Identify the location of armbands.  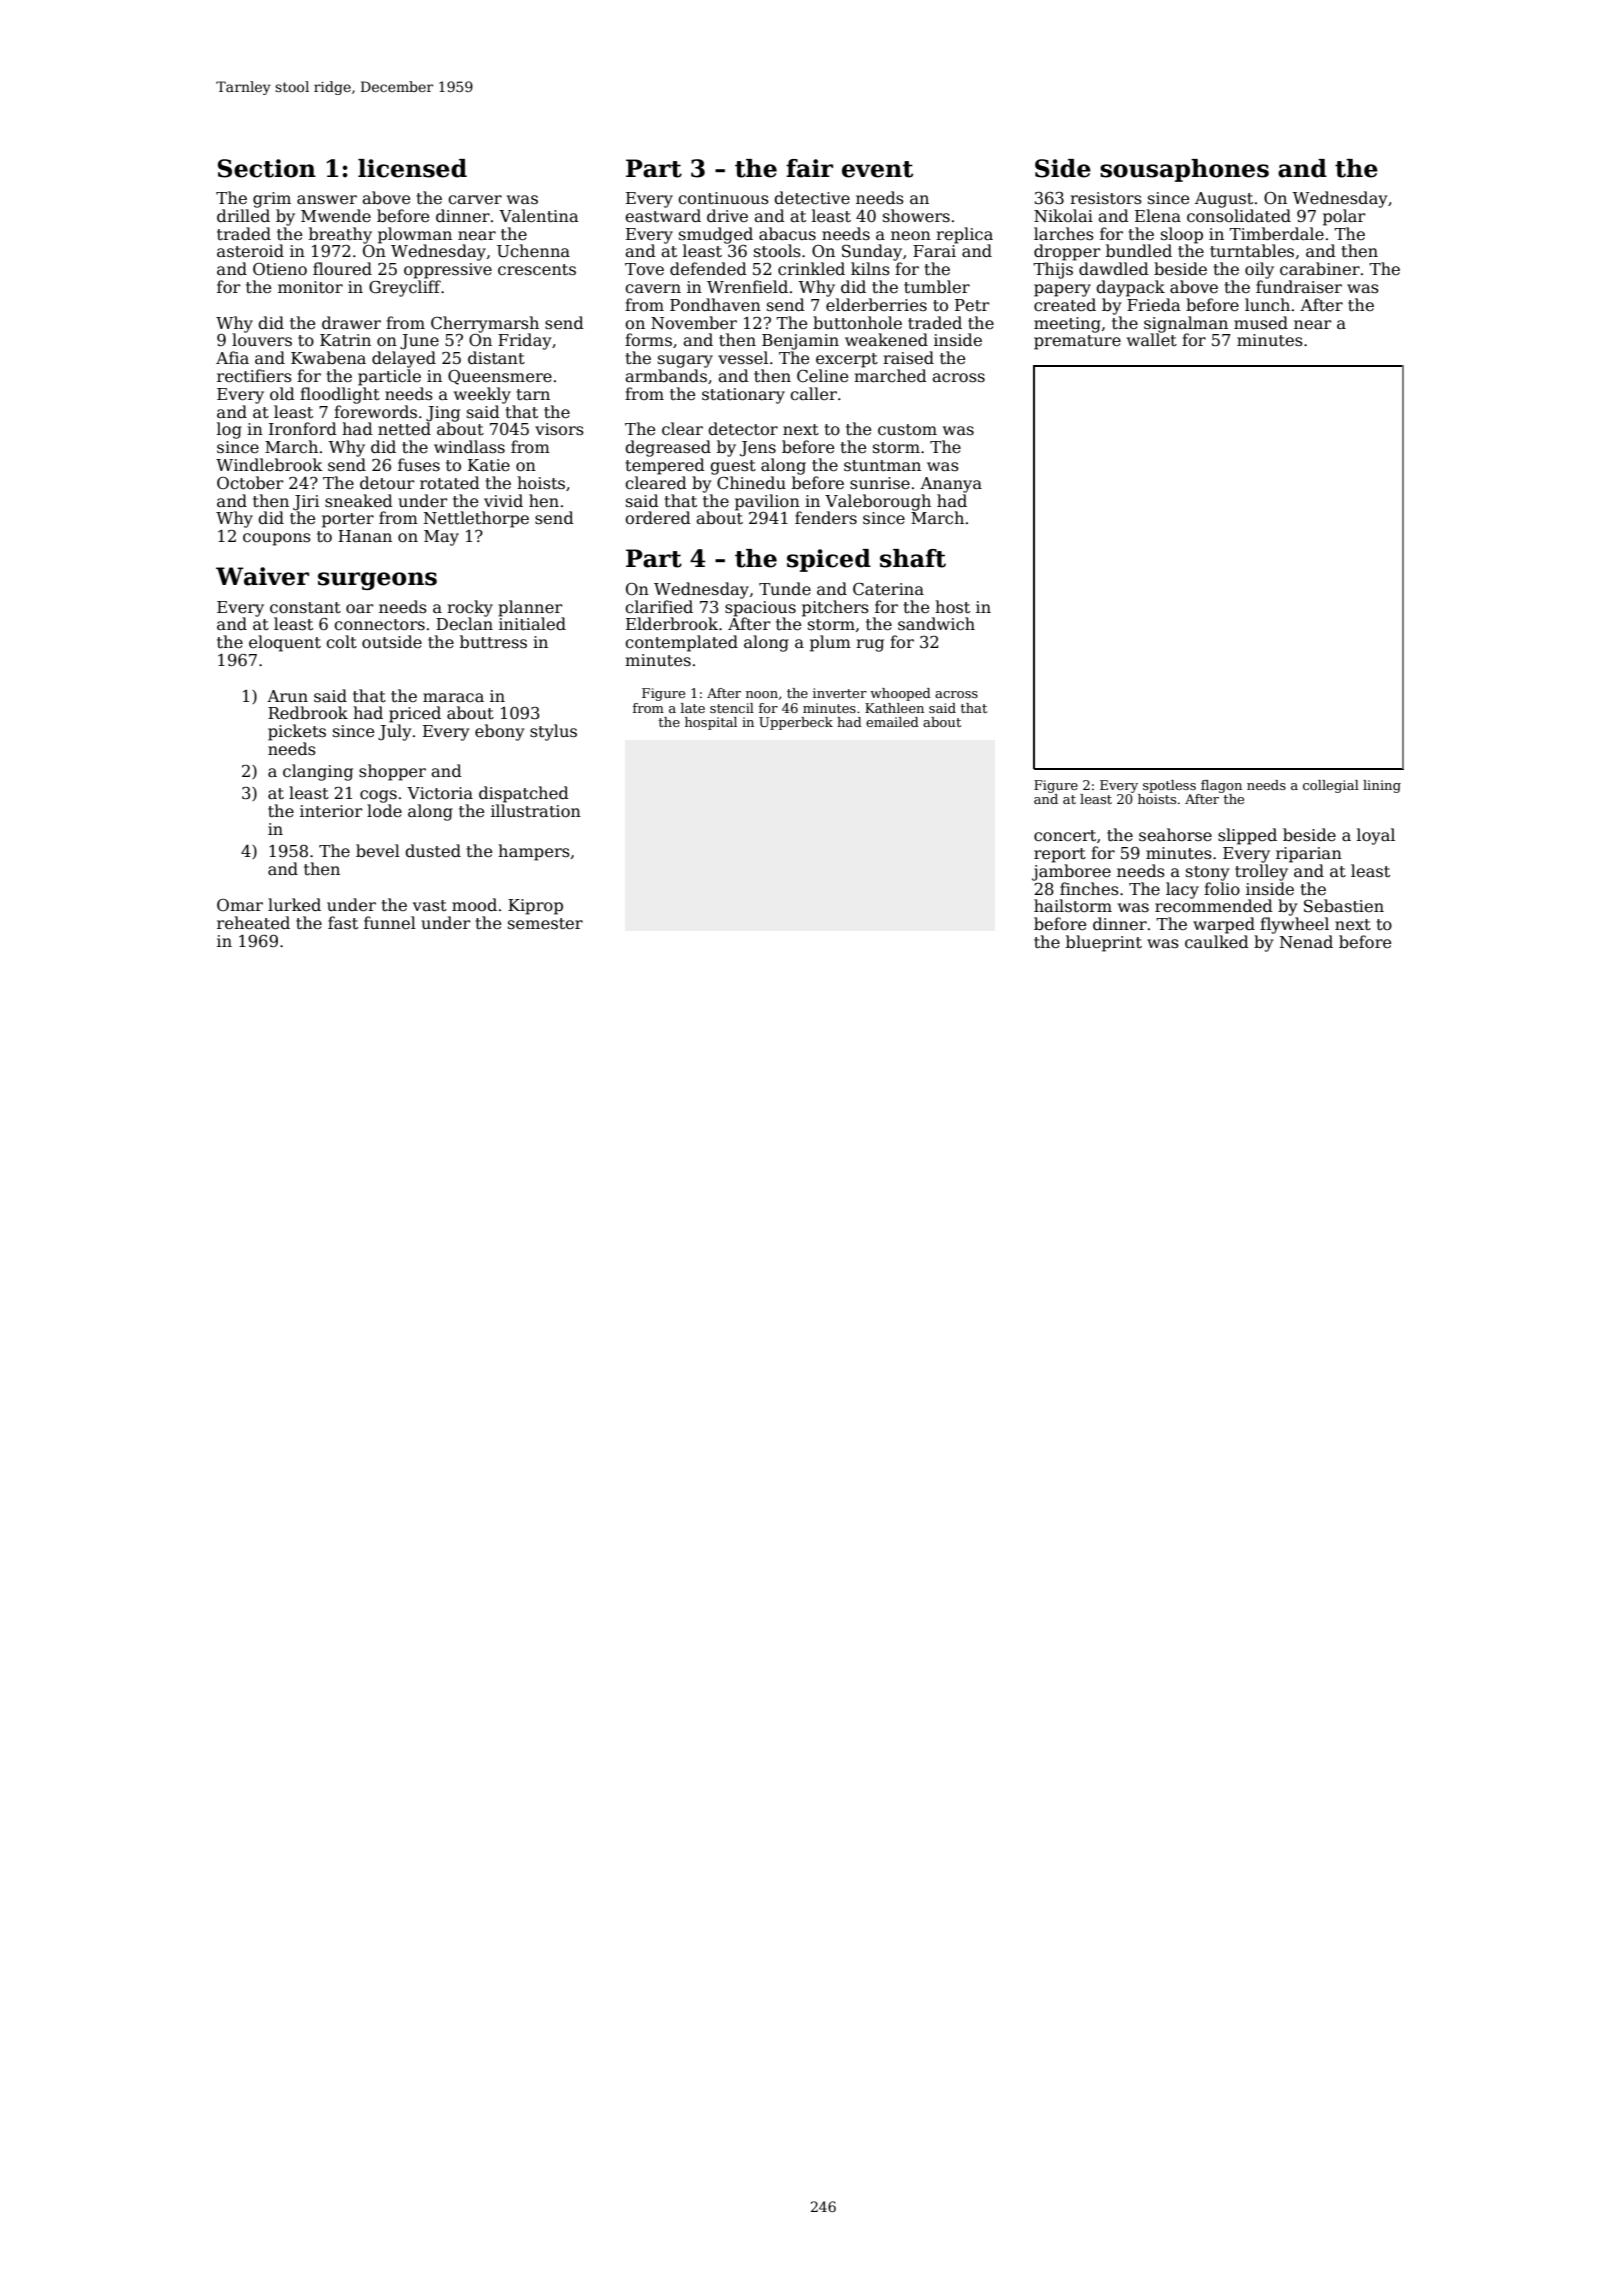
(666, 376).
